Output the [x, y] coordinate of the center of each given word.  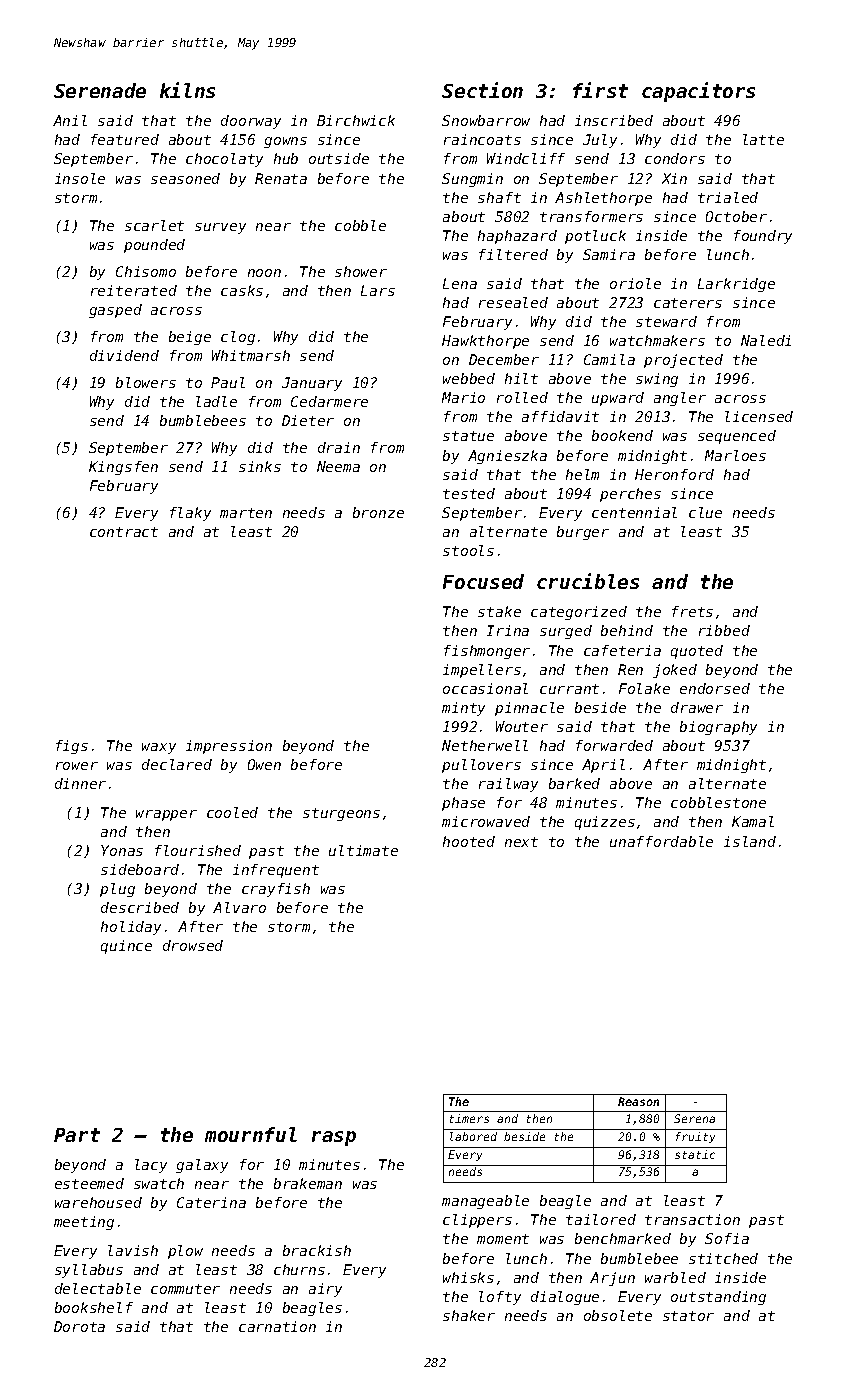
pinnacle [529, 709]
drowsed [193, 945]
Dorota [79, 1326]
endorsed [715, 688]
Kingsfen [123, 468]
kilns [187, 90]
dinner [80, 783]
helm [582, 474]
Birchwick [356, 120]
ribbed [724, 630]
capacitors [698, 92]
